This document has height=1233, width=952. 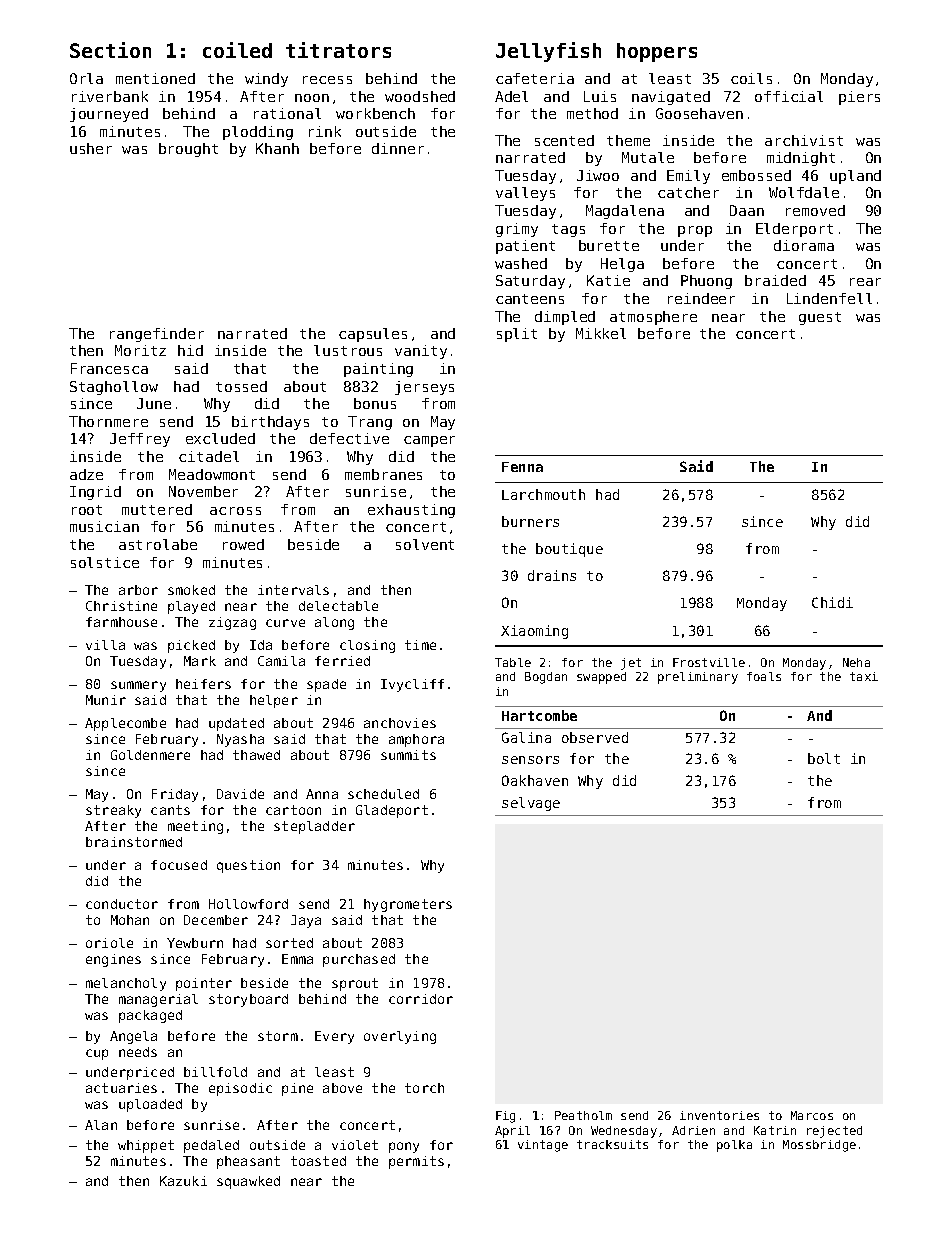 What do you see at coordinates (747, 210) in the document?
I see `Daan` at bounding box center [747, 210].
